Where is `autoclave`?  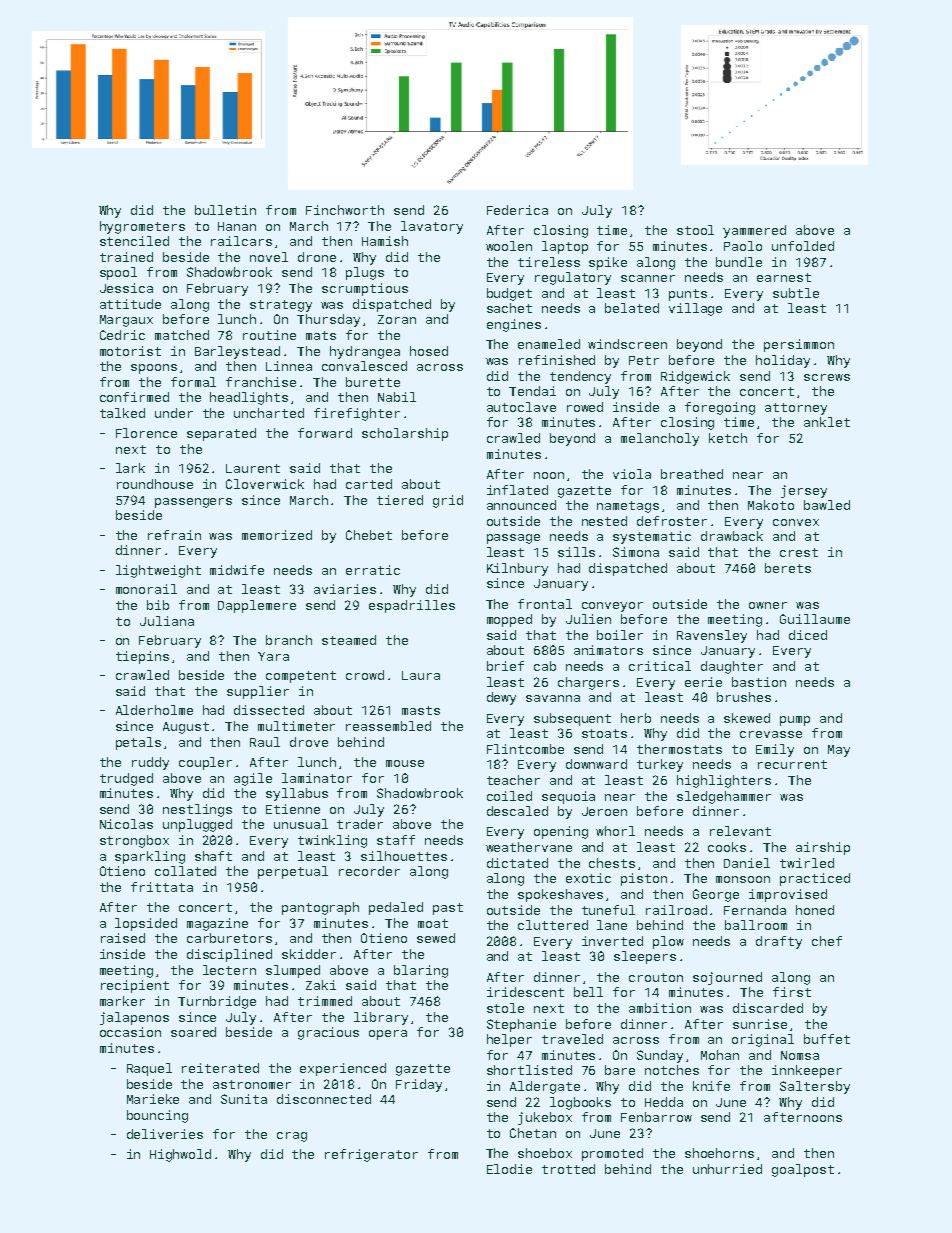 autoclave is located at coordinates (521, 407).
